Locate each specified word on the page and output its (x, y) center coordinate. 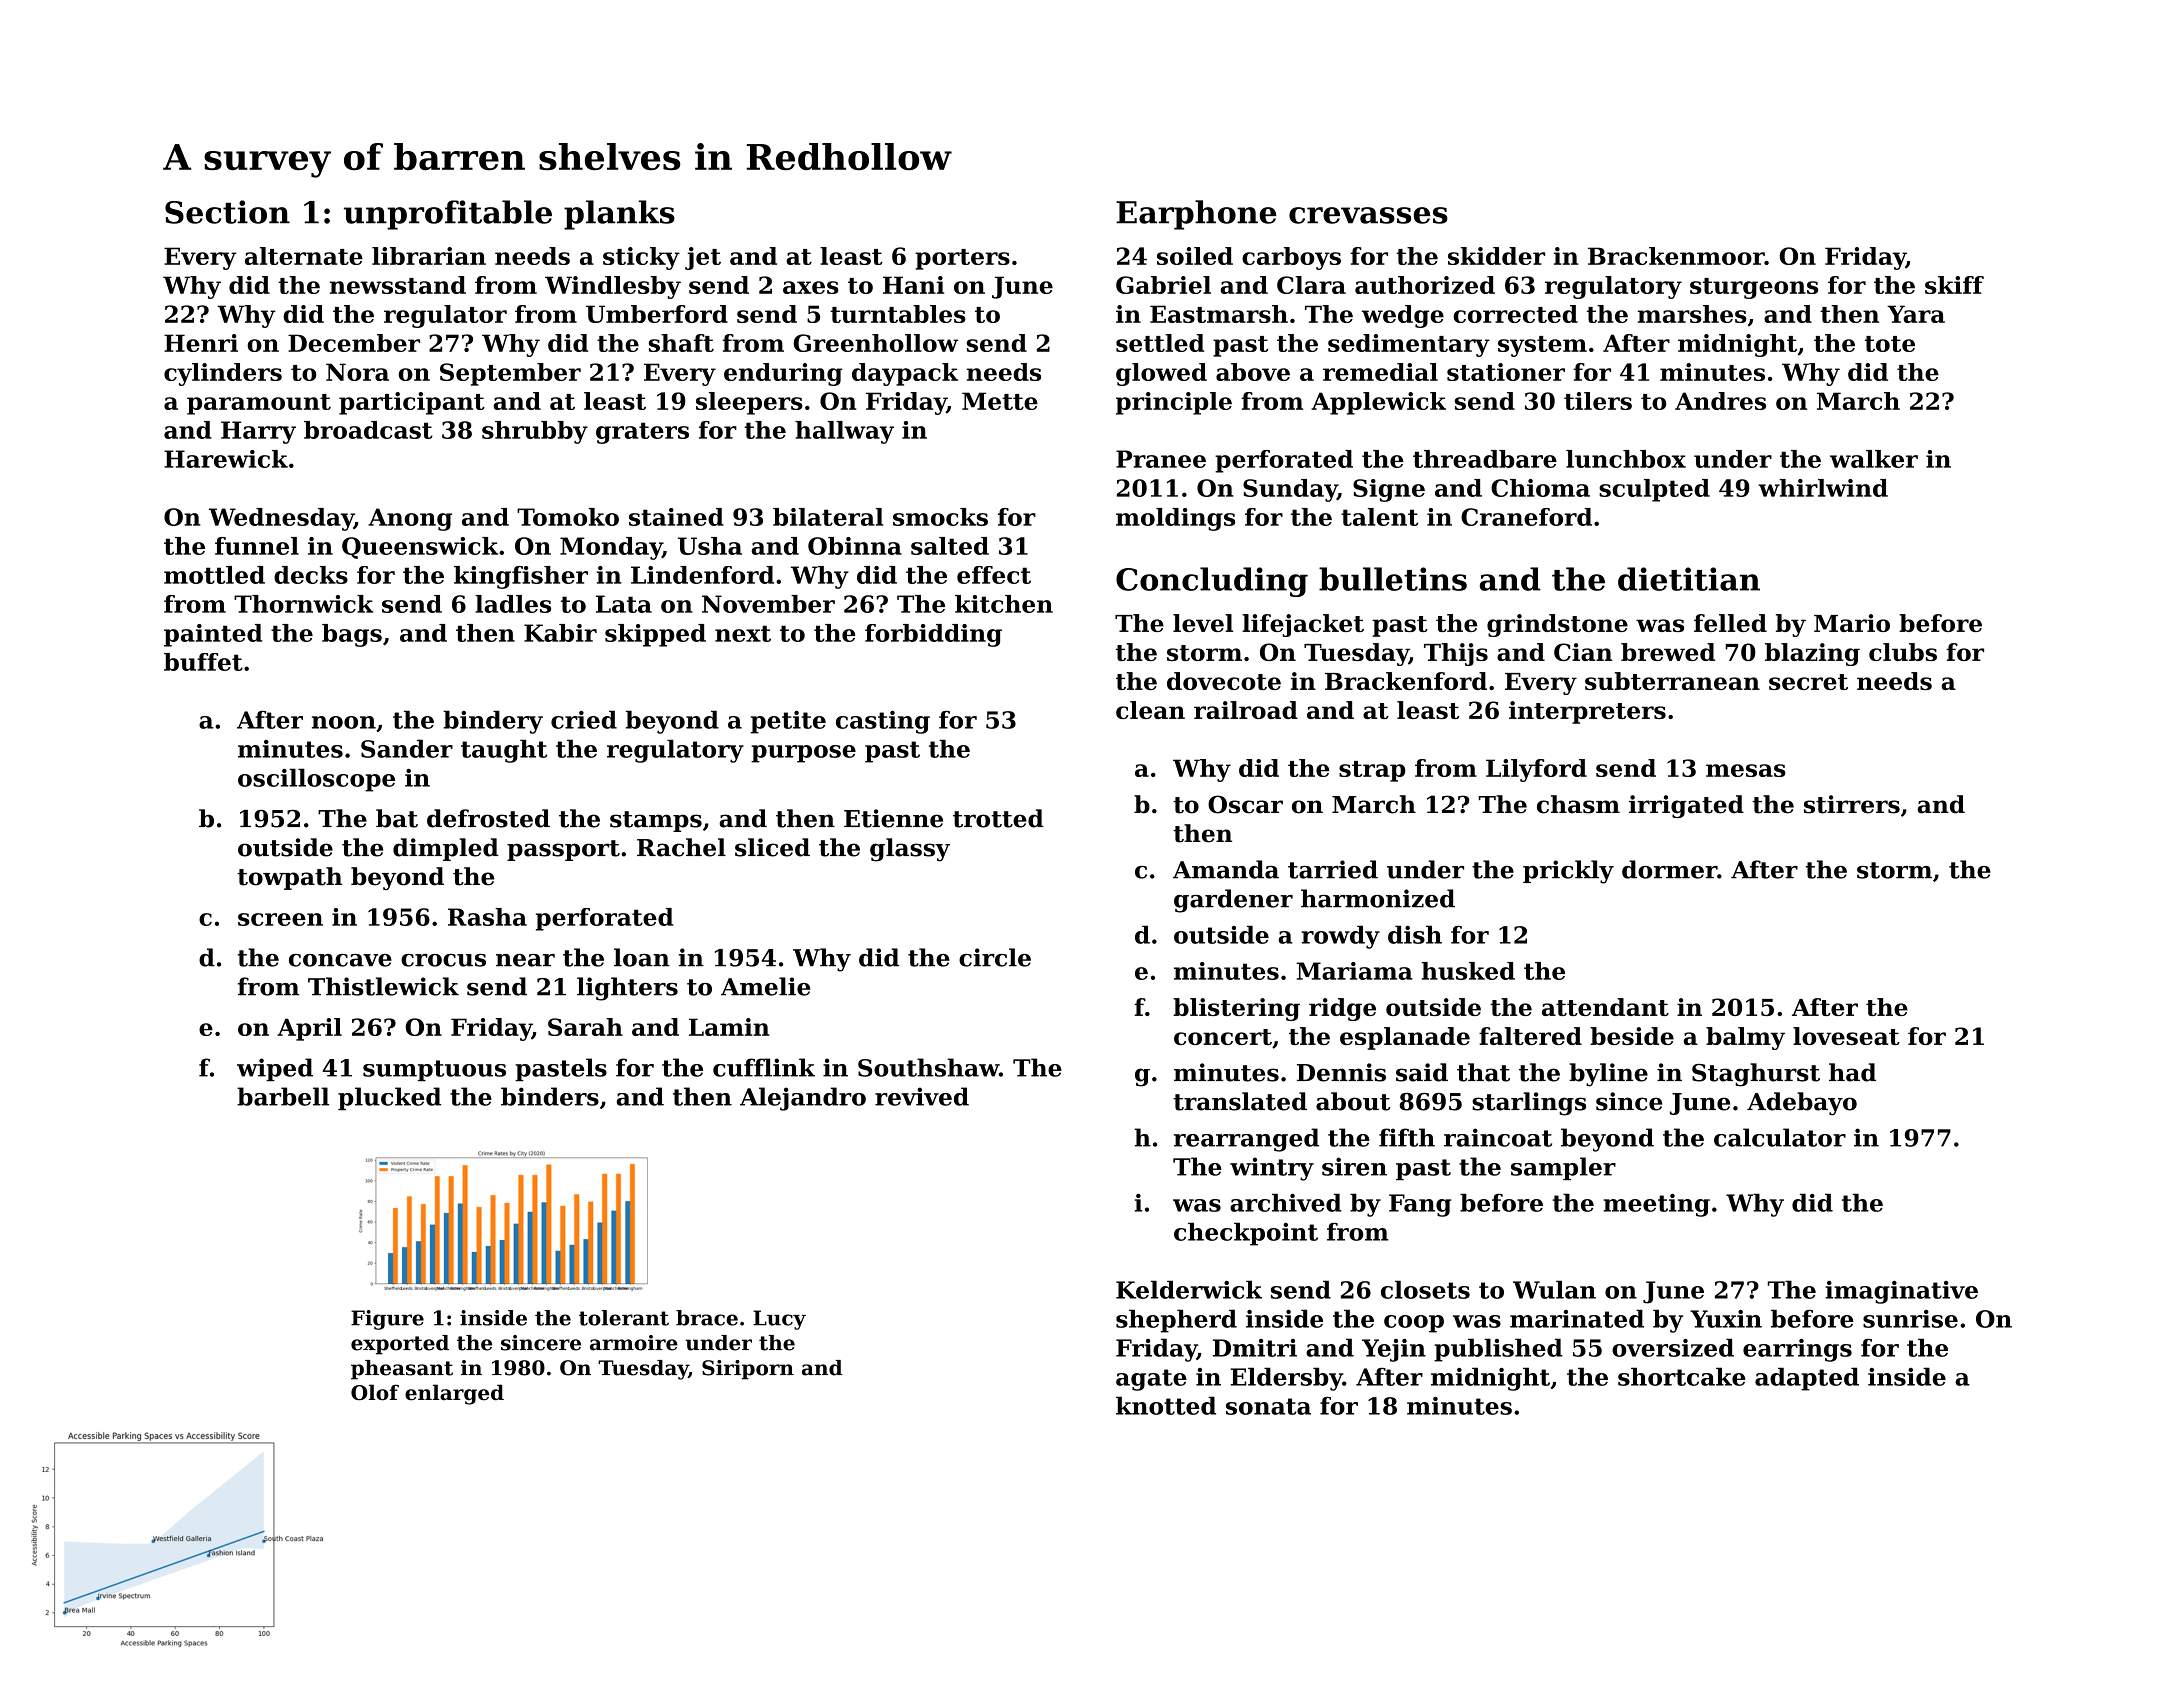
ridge (1342, 1009)
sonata (1268, 1406)
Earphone (1196, 215)
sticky (641, 258)
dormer (1669, 869)
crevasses (1368, 215)
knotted (1166, 1405)
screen (280, 919)
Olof (375, 1392)
